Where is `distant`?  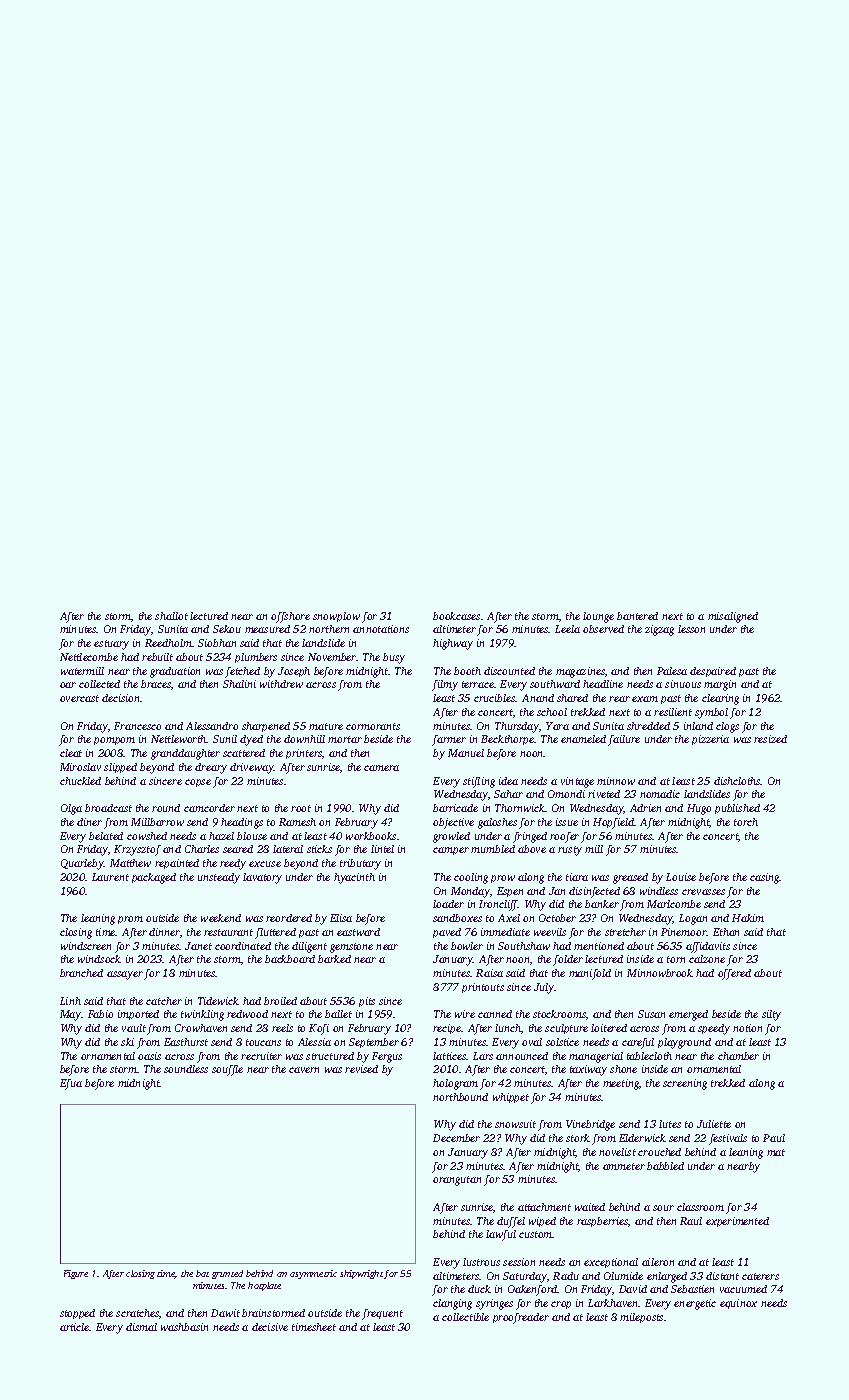 distant is located at coordinates (722, 1276).
